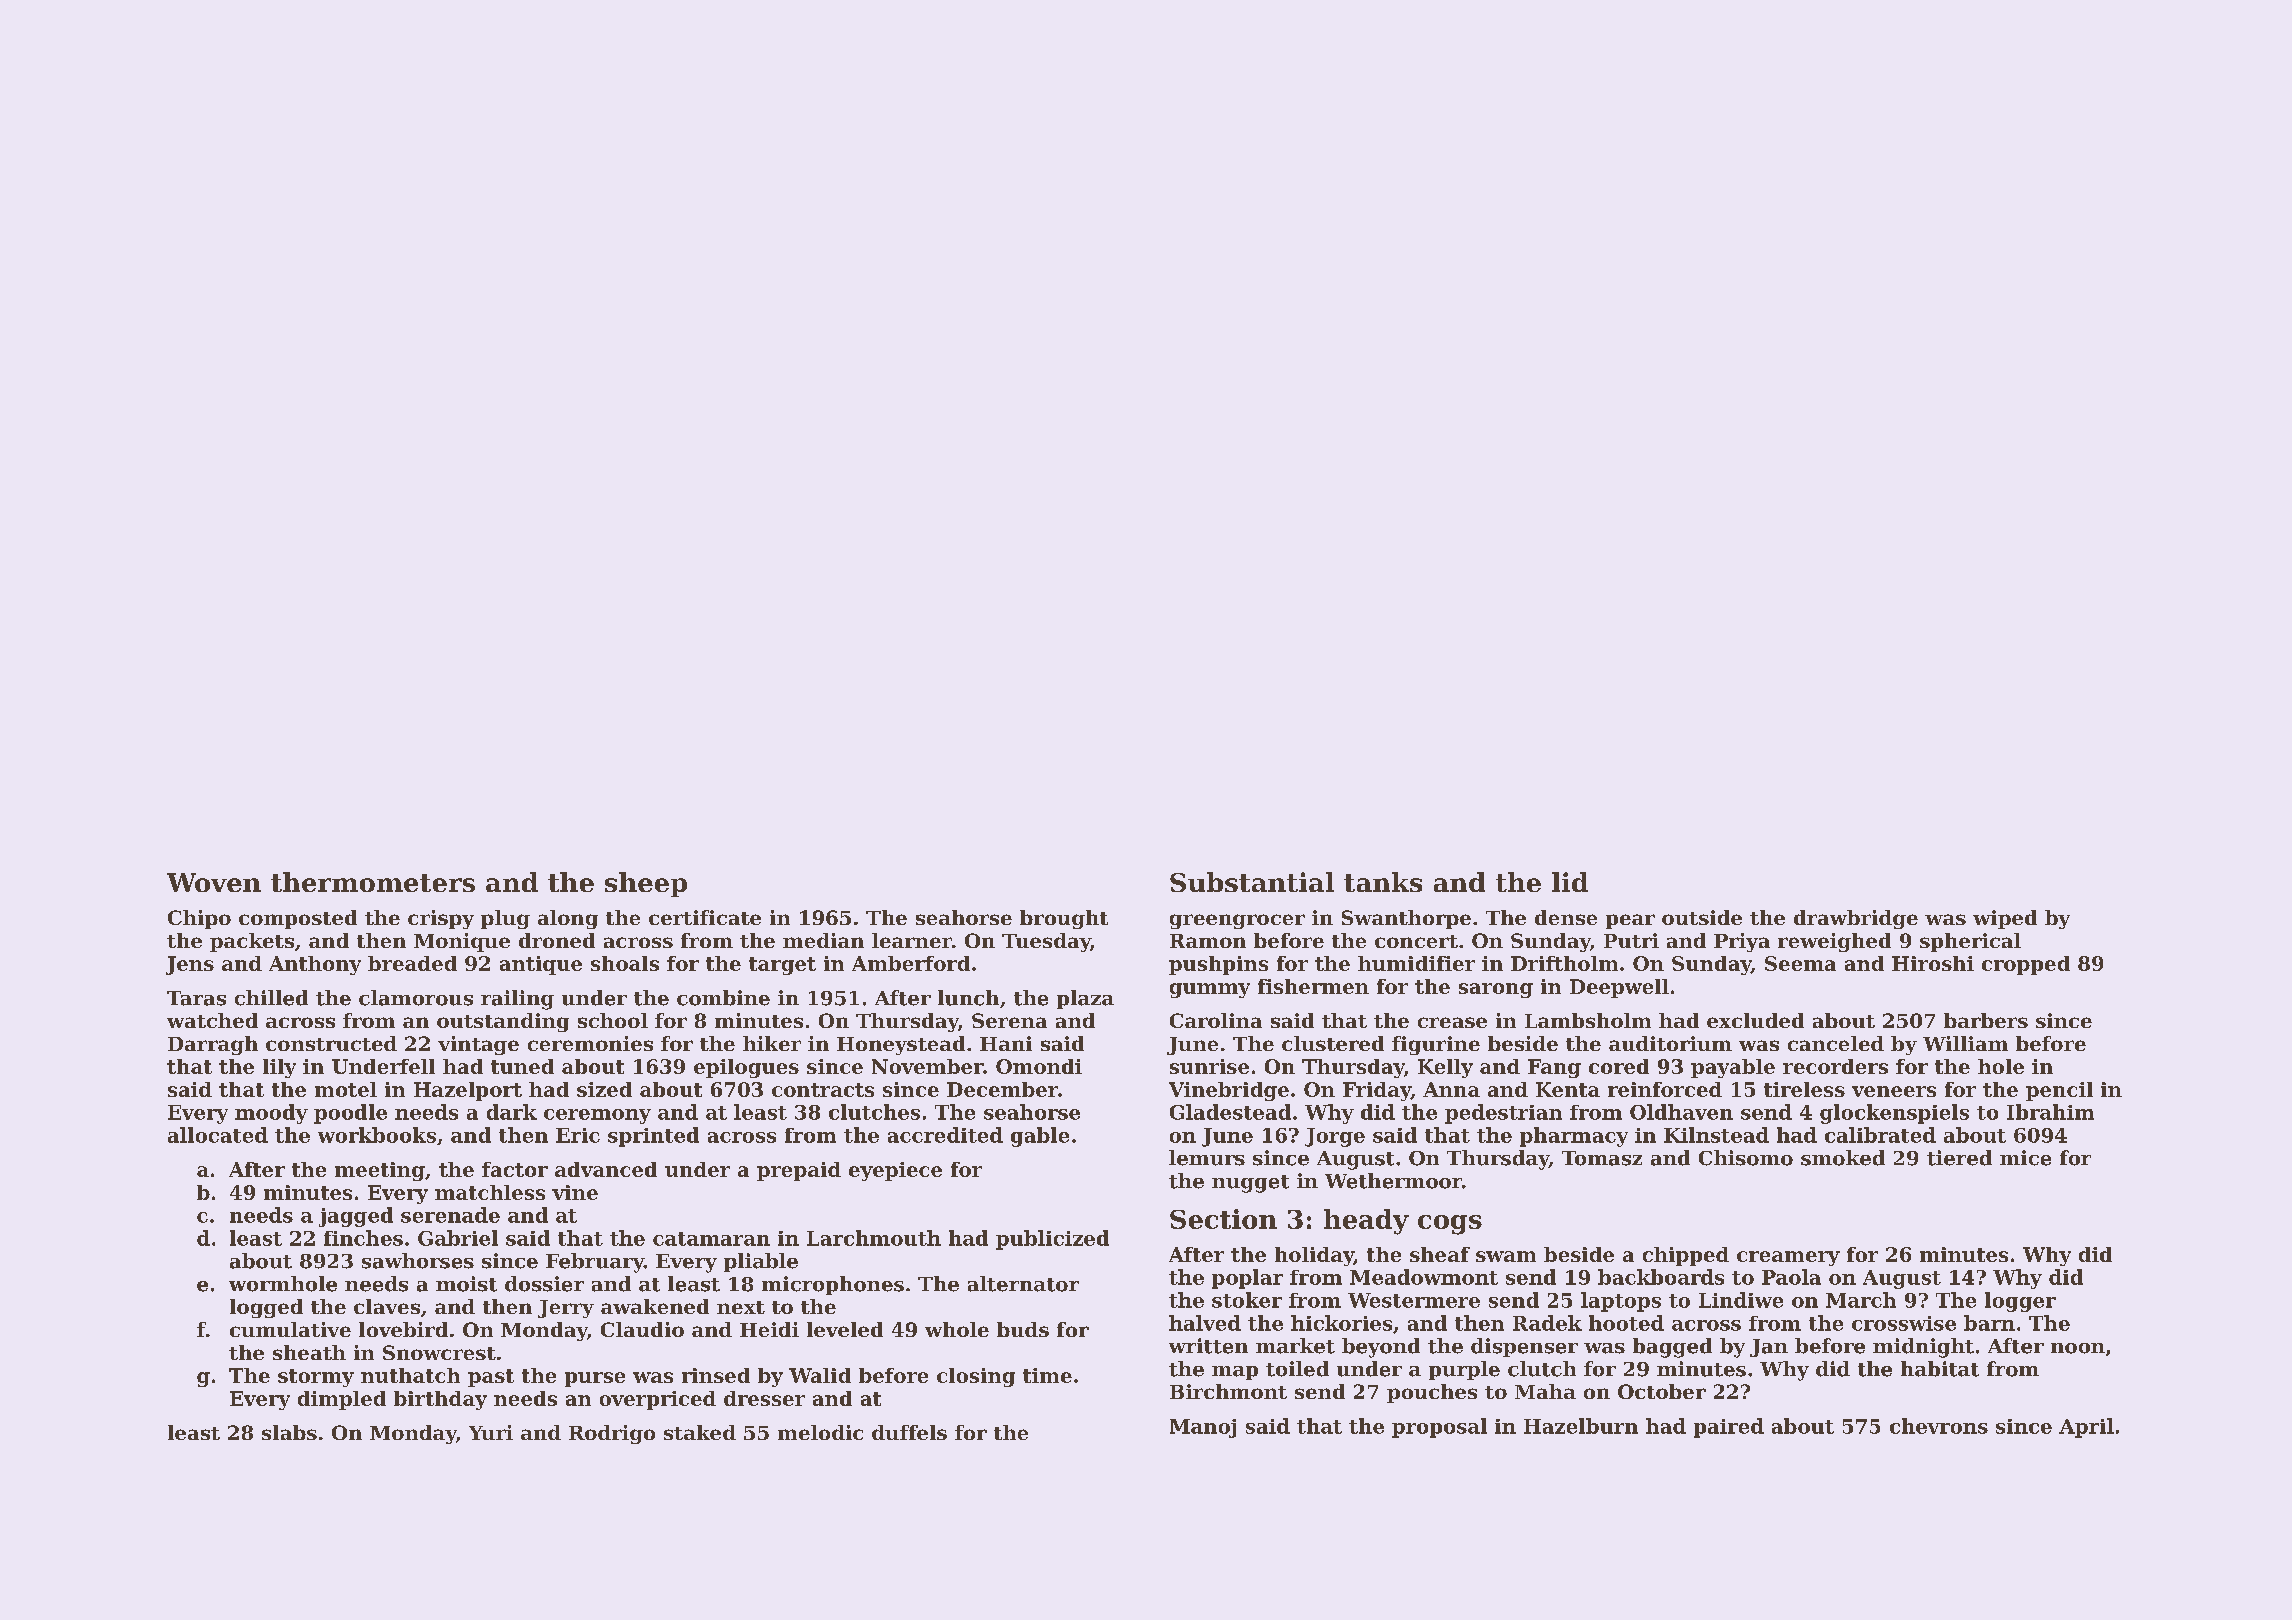 This screenshot has width=2292, height=1620. What do you see at coordinates (1791, 1277) in the screenshot?
I see `Paola` at bounding box center [1791, 1277].
